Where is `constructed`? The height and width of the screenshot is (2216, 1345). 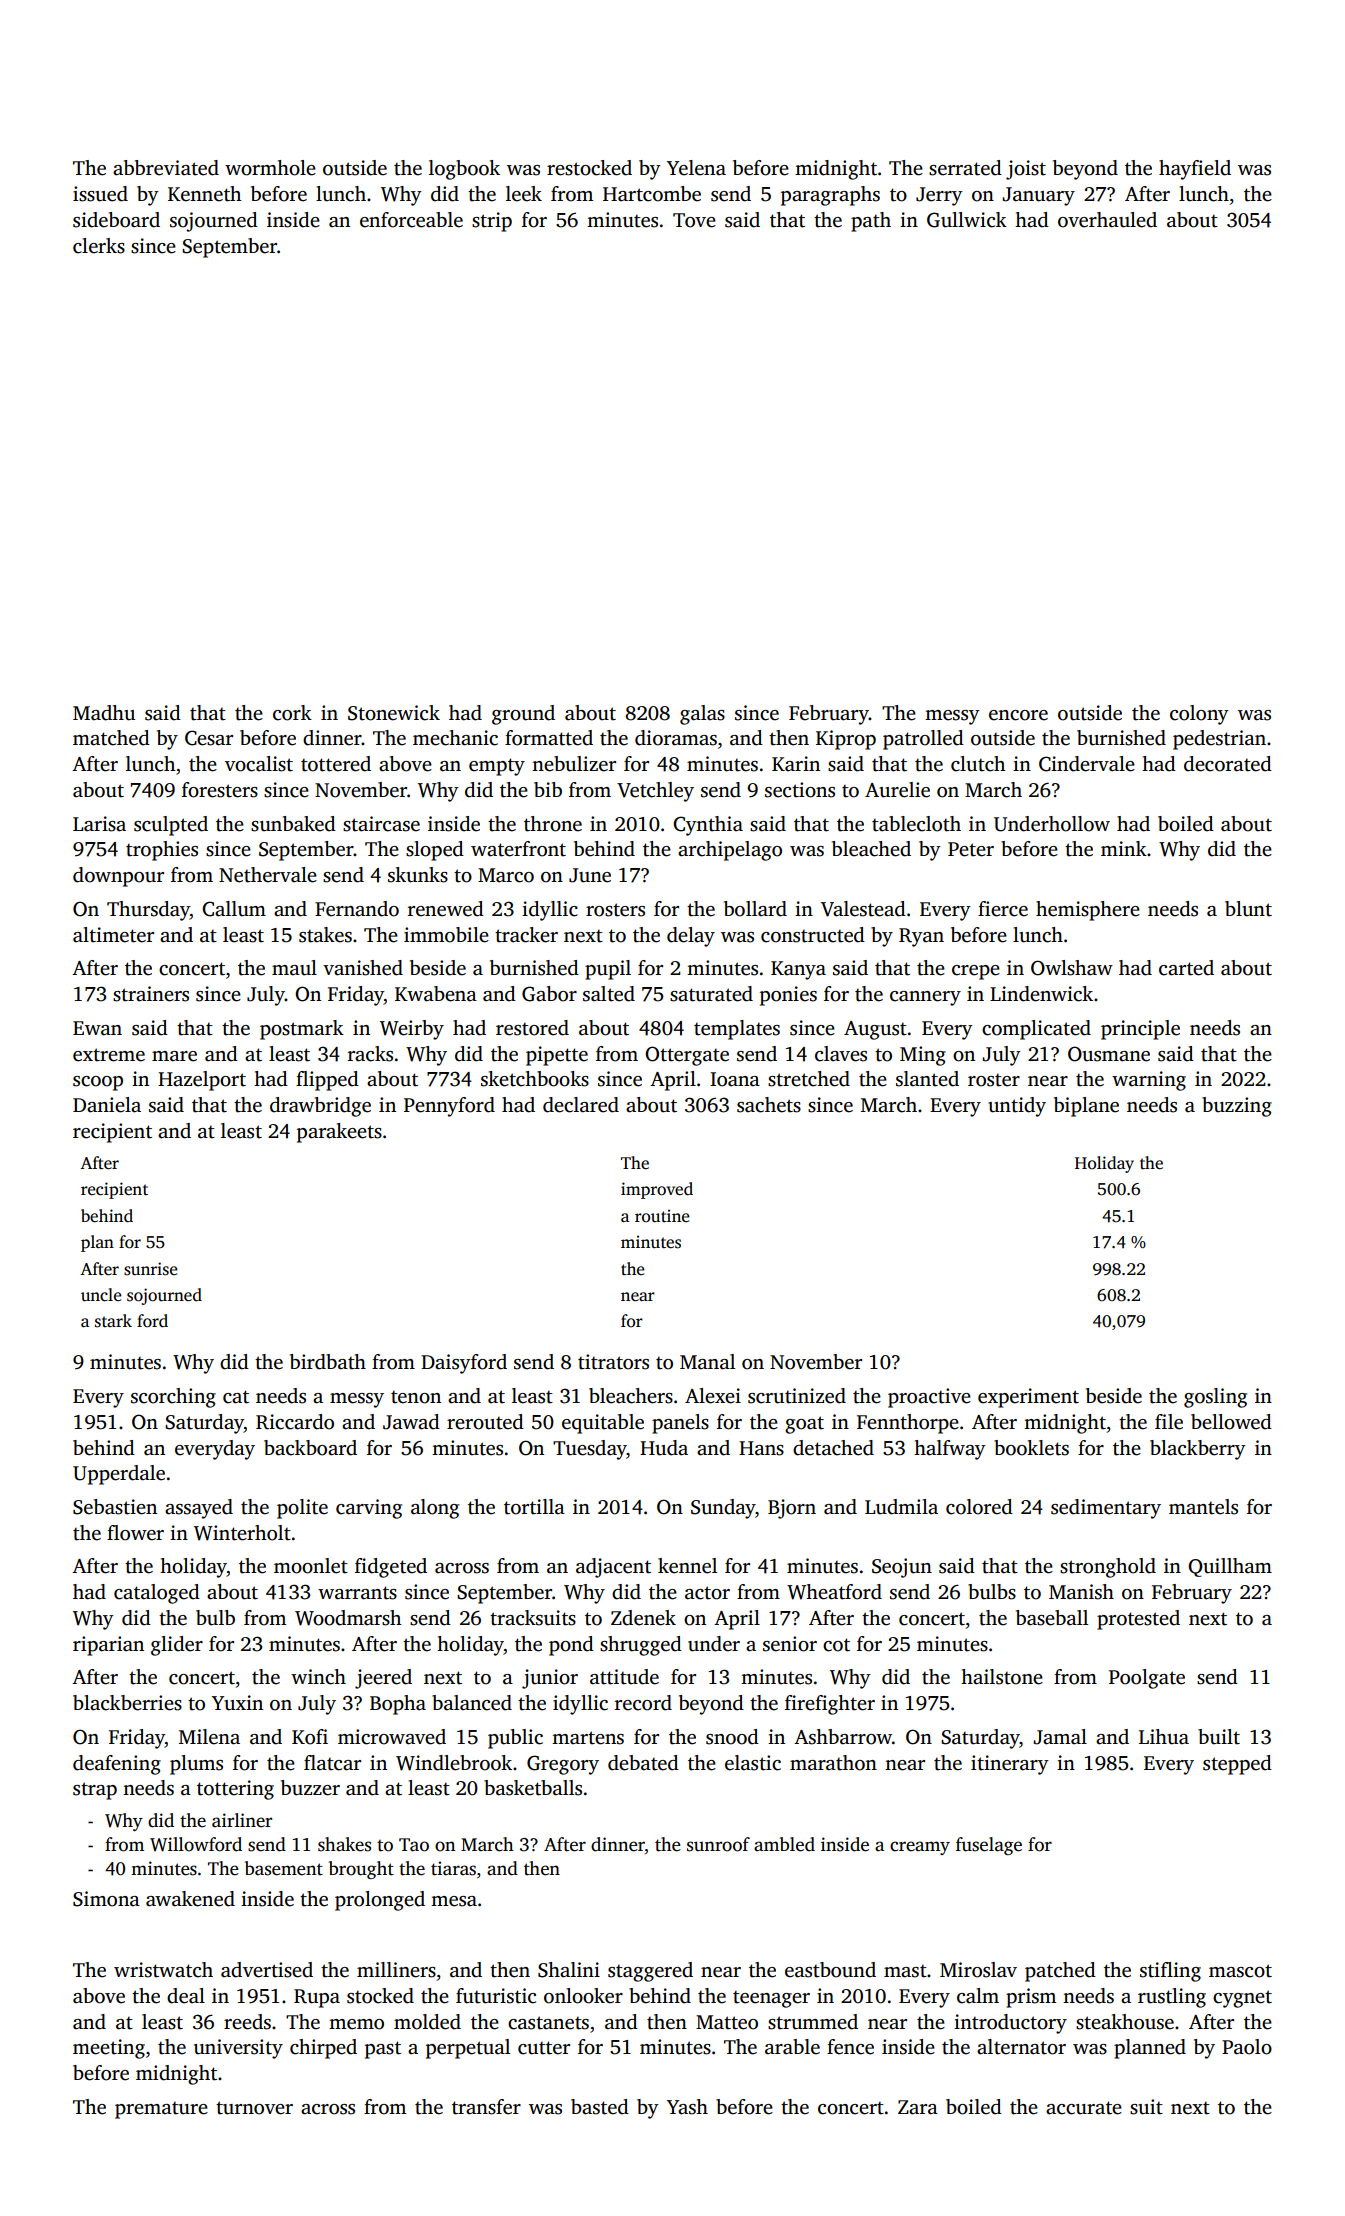 constructed is located at coordinates (813, 935).
